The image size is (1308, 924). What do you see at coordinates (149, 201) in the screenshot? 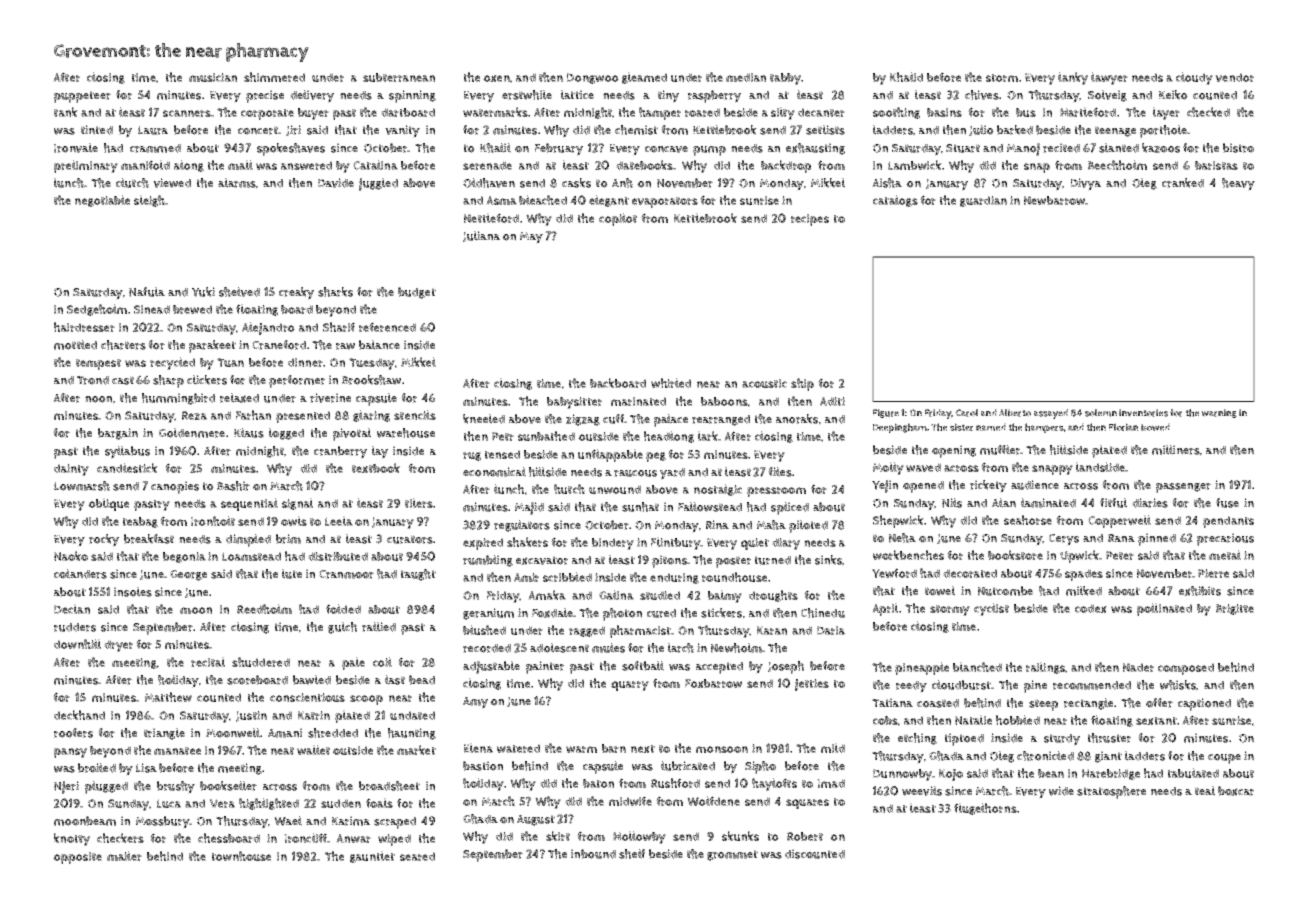
I see `sleigh` at bounding box center [149, 201].
